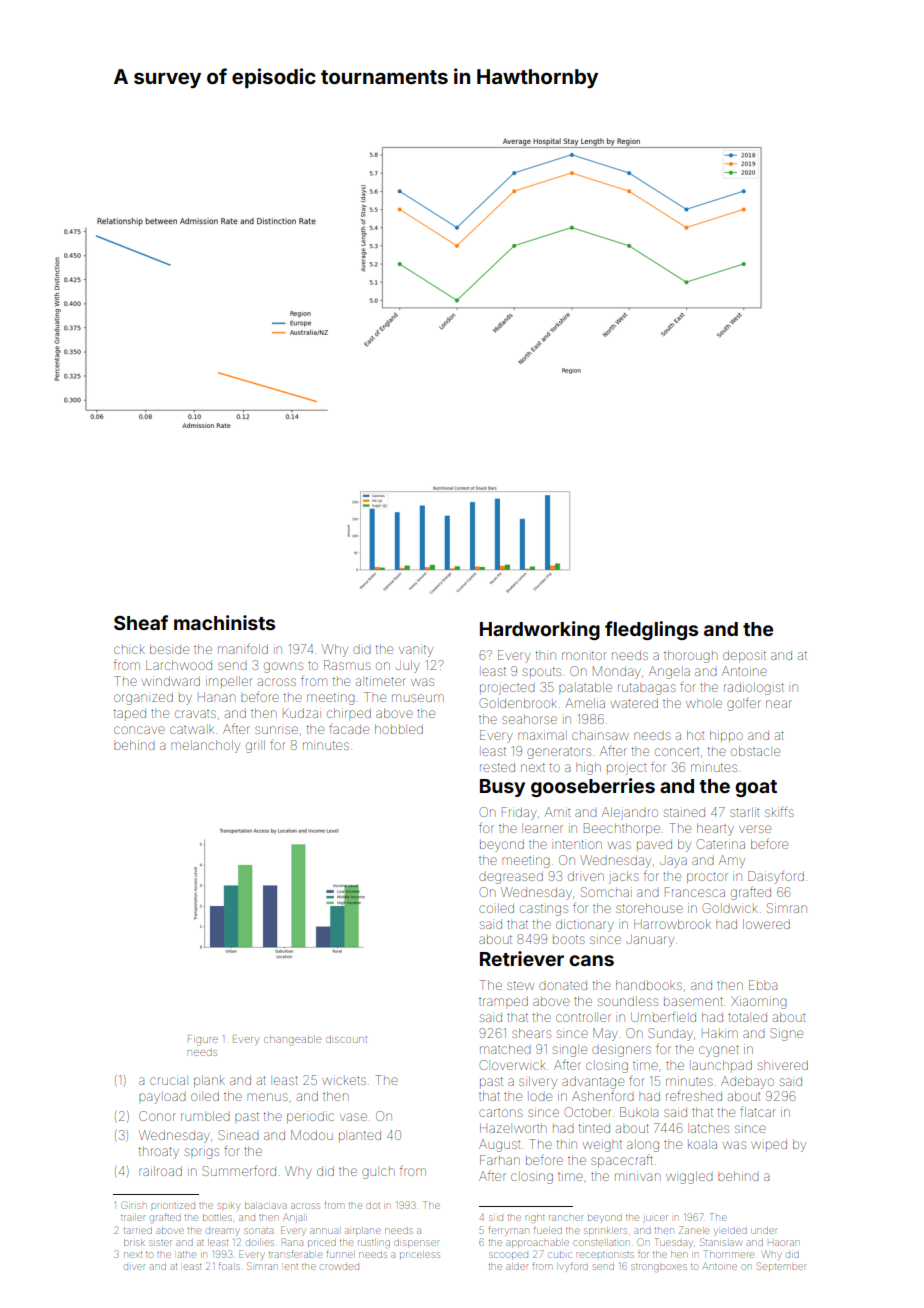 Image resolution: width=924 pixels, height=1308 pixels. I want to click on grill, so click(255, 746).
